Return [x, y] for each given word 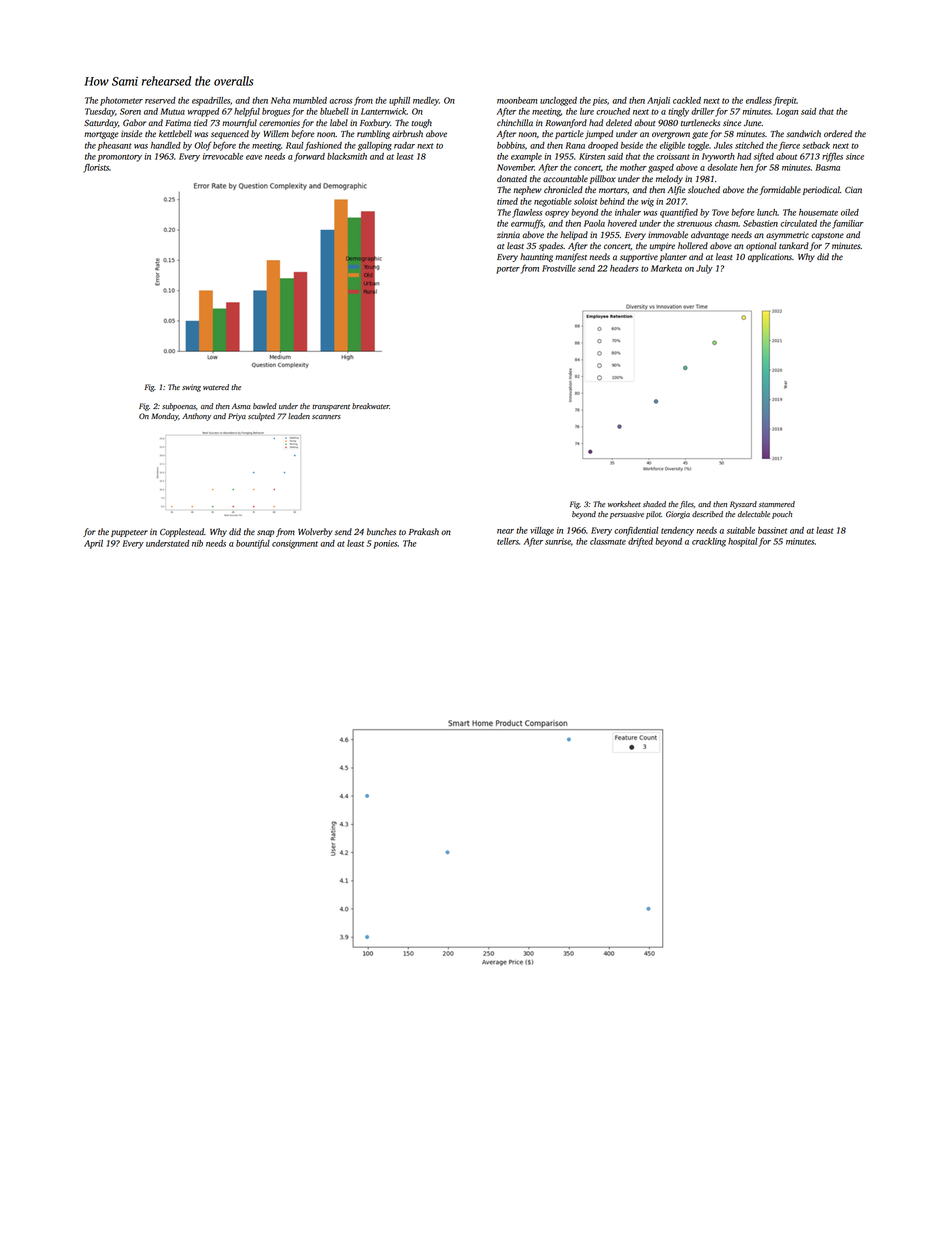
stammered [777, 504]
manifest [571, 257]
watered [216, 387]
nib [197, 543]
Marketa [666, 268]
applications [770, 257]
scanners [326, 417]
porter [508, 270]
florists [96, 168]
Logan [787, 112]
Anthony [196, 417]
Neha [280, 100]
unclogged [558, 101]
